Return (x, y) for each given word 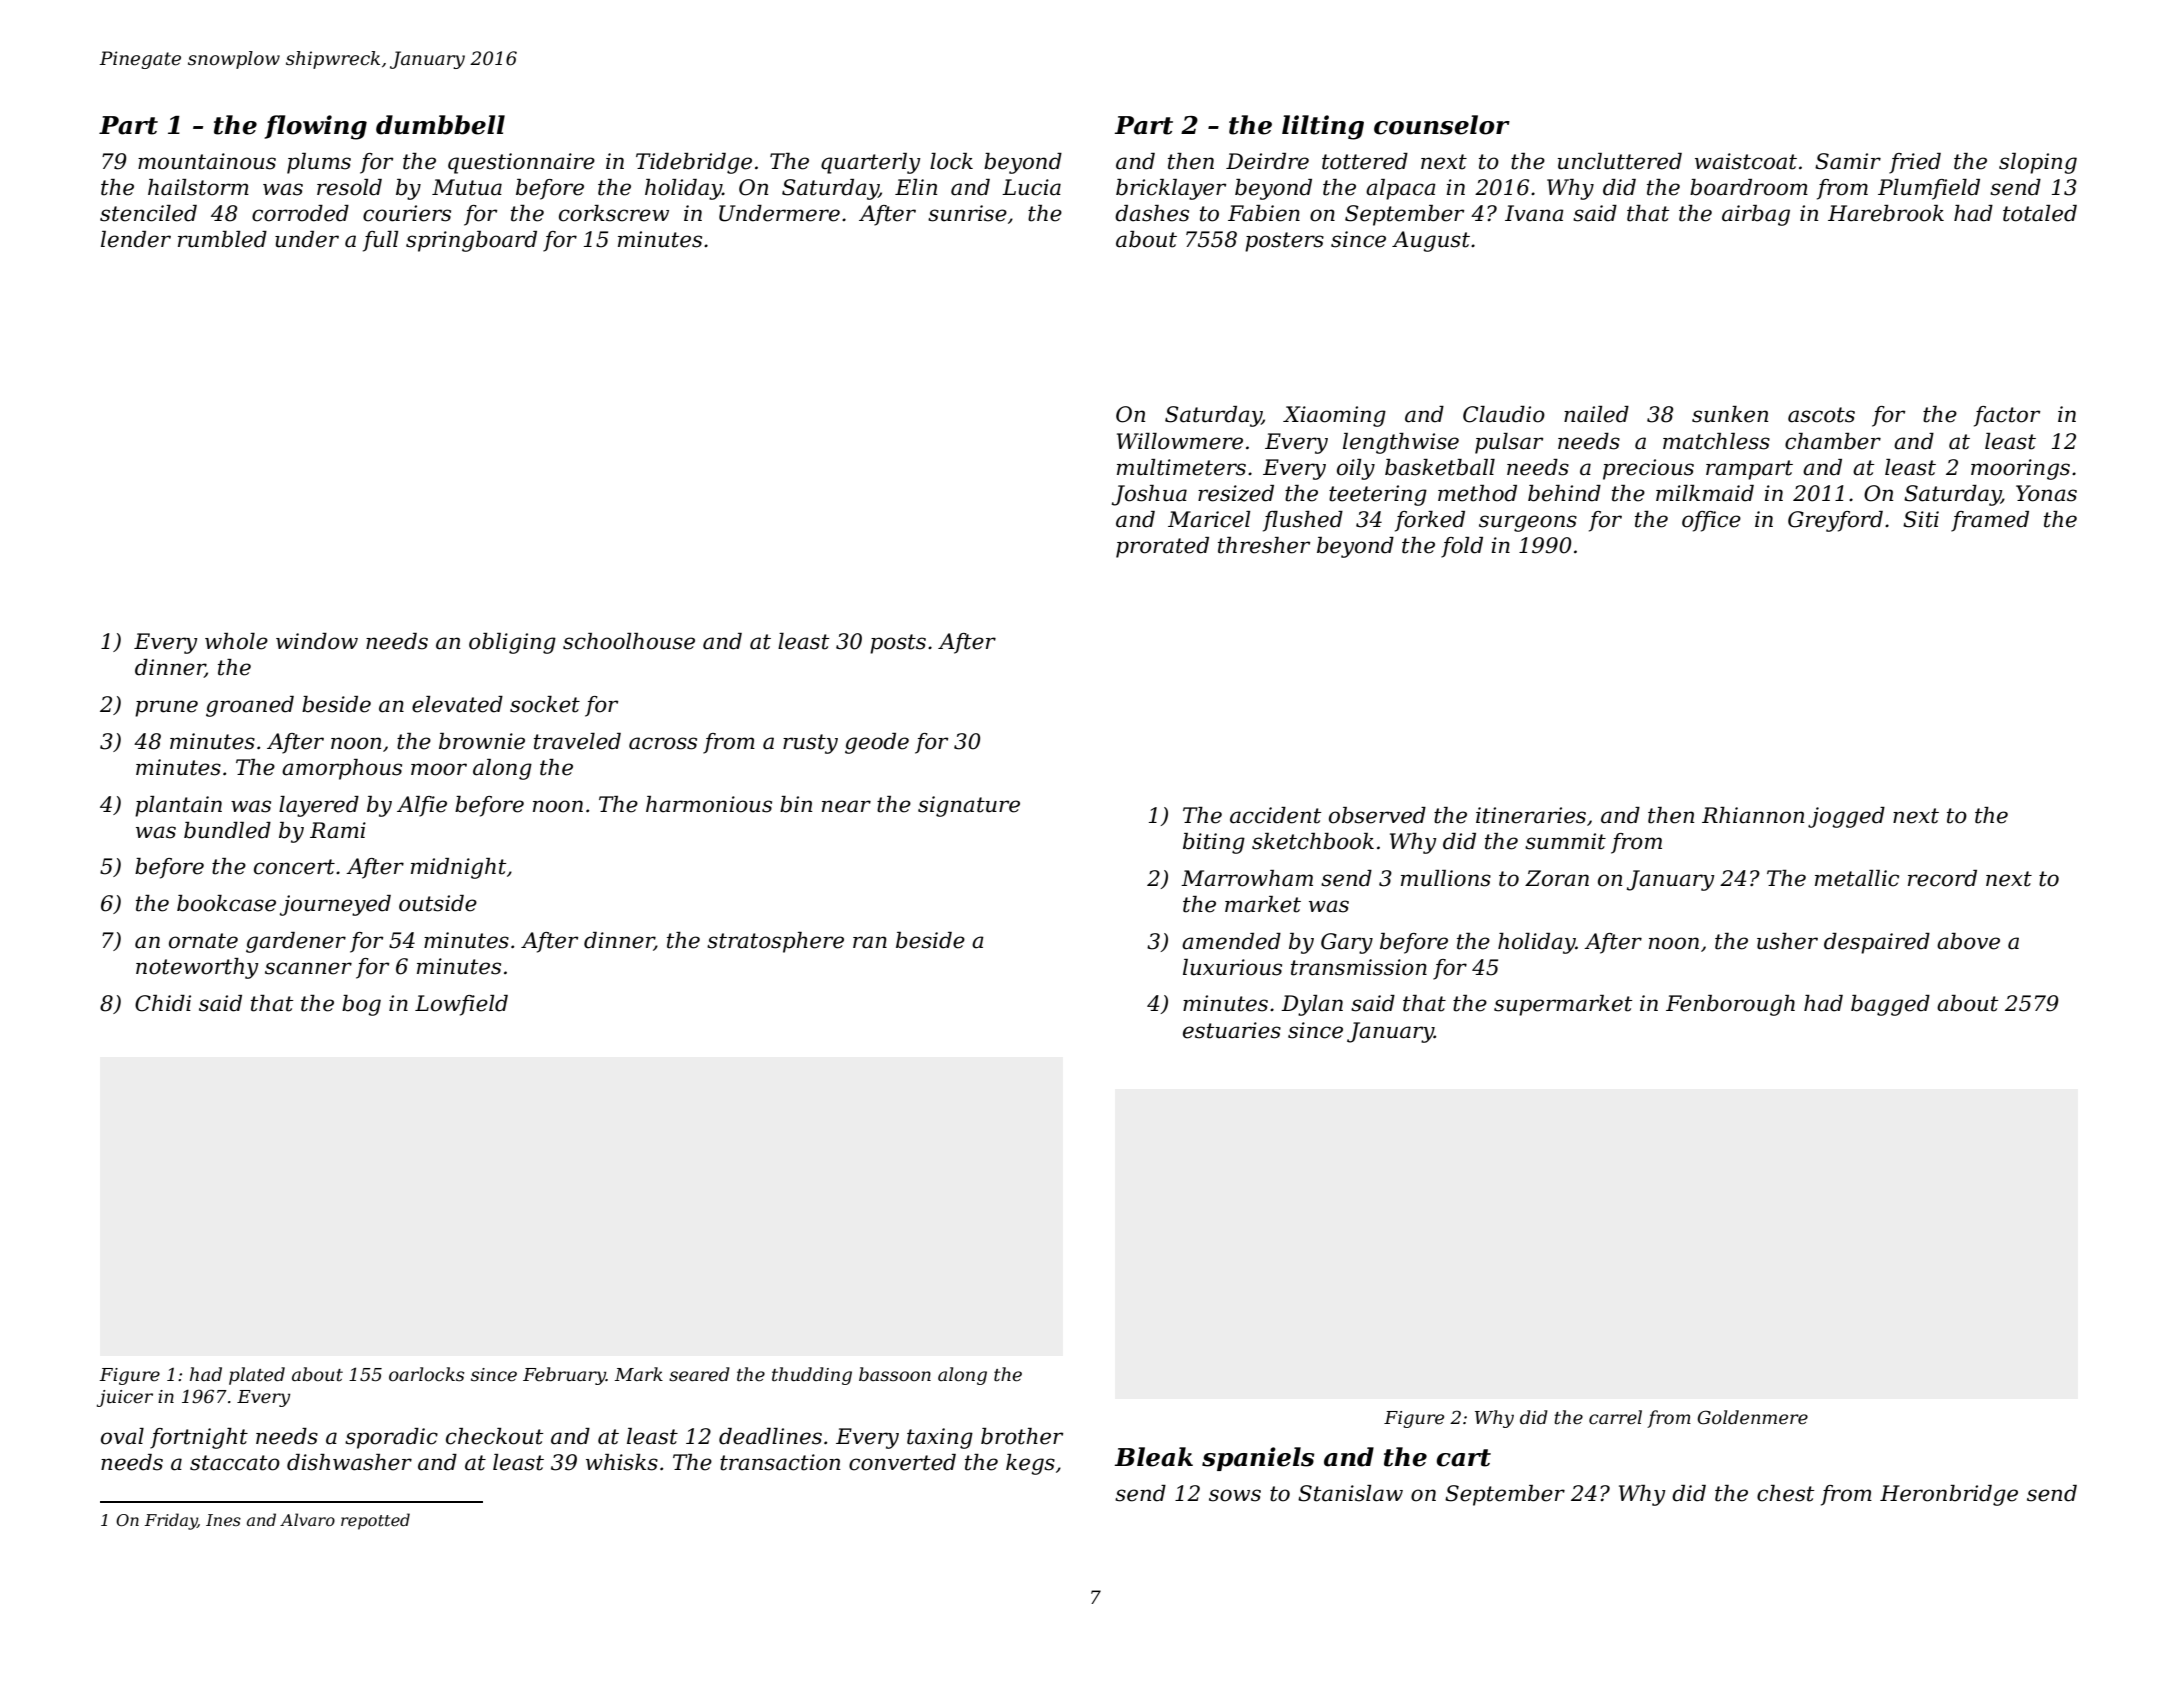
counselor (1442, 125)
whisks (622, 1462)
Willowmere (1180, 441)
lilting (1323, 127)
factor (2007, 416)
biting (1214, 843)
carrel (1615, 1417)
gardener (296, 942)
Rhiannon (1753, 815)
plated (257, 1376)
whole (236, 641)
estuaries (1232, 1030)
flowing (315, 127)
